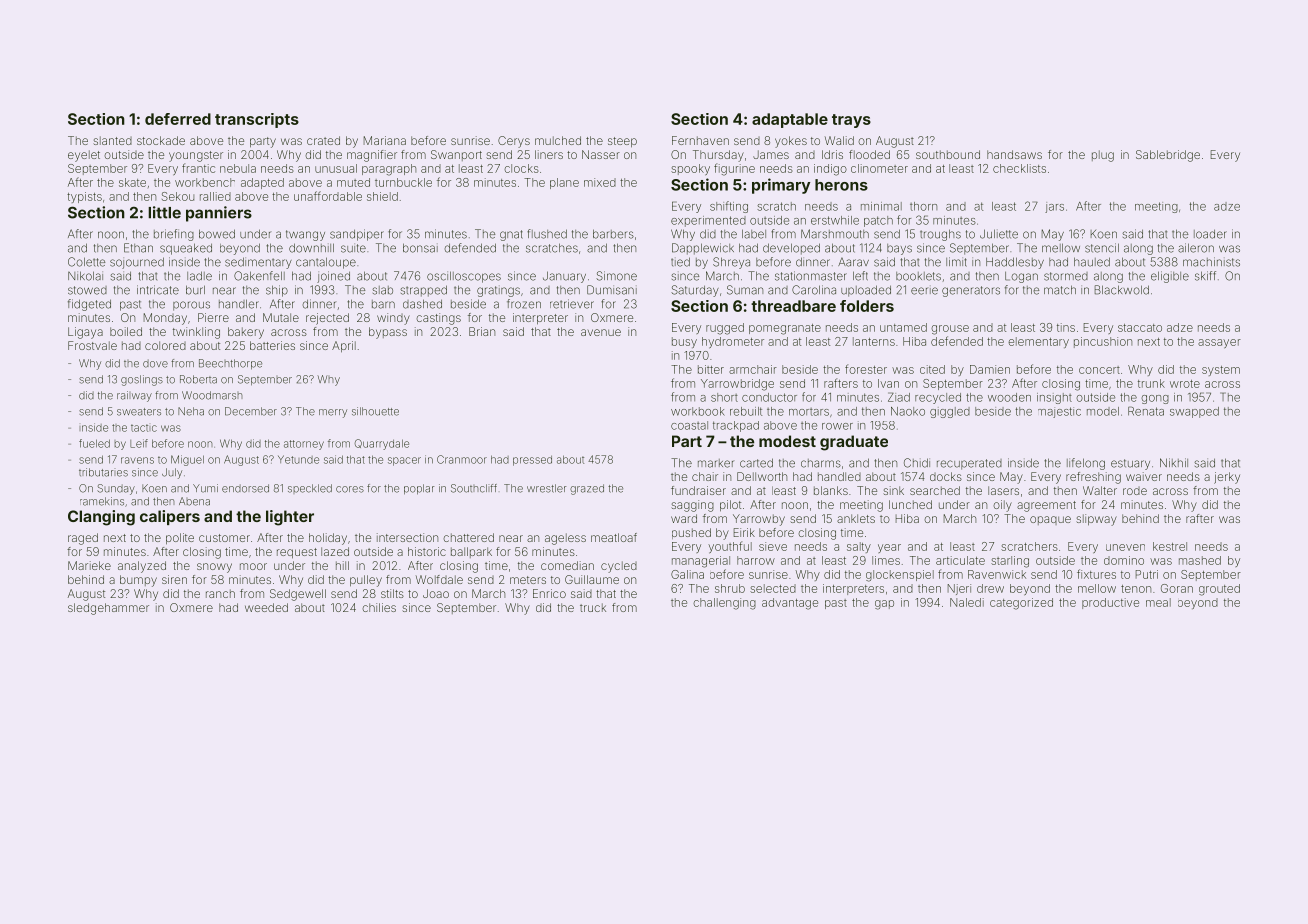 Image resolution: width=1308 pixels, height=924 pixels. I want to click on eligible, so click(1170, 277).
